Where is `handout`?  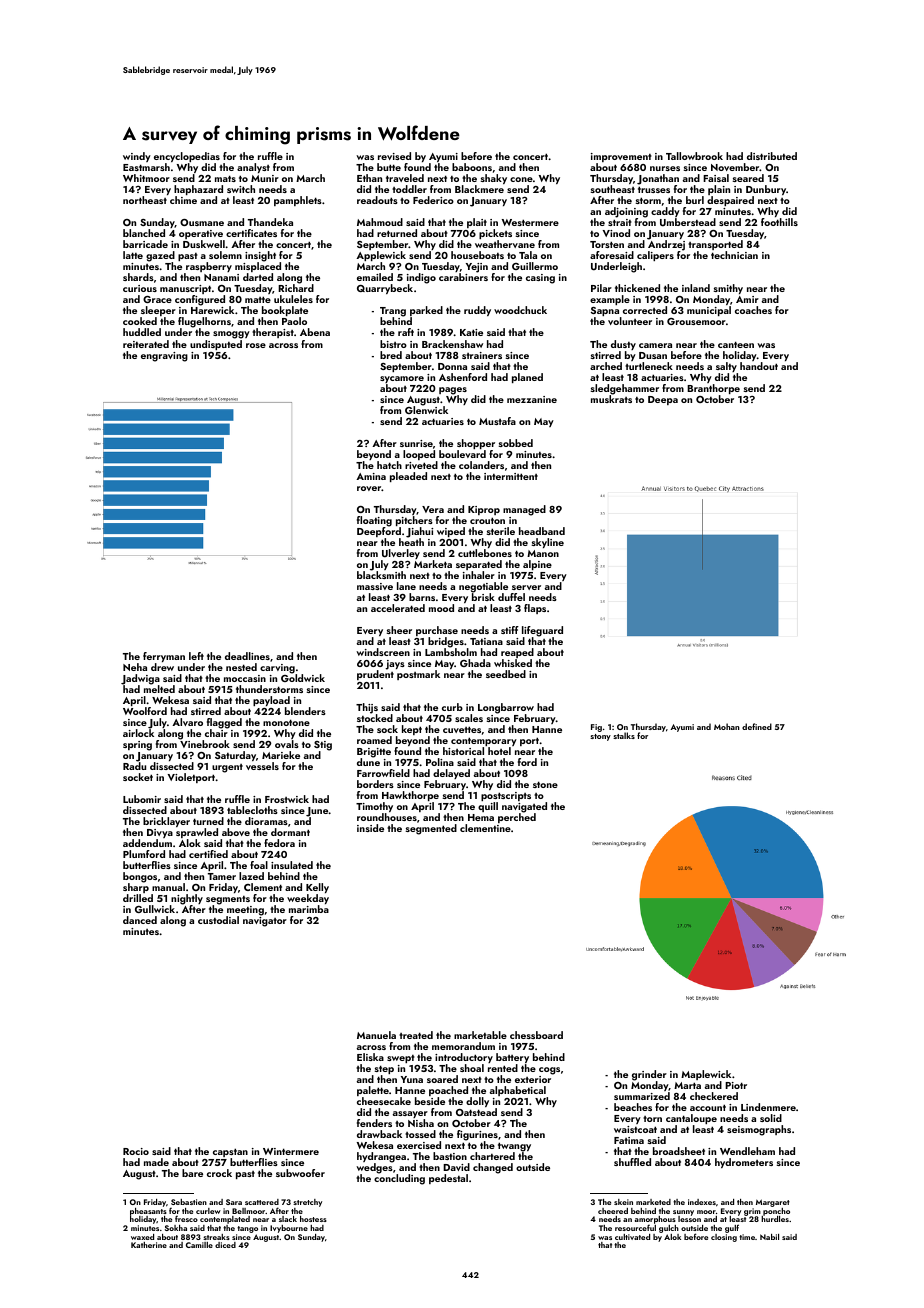 handout is located at coordinates (759, 366).
